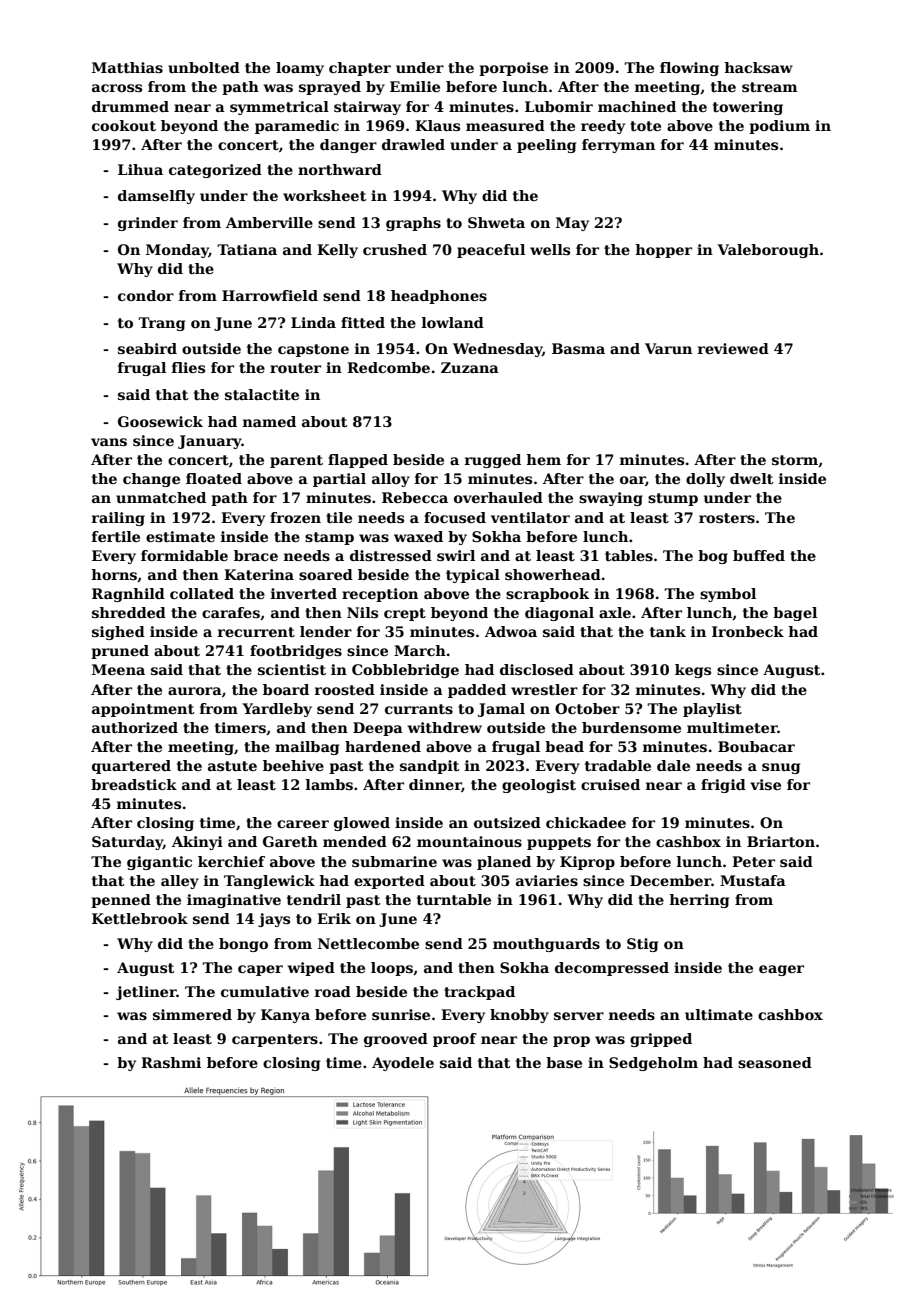  Describe the element at coordinates (758, 67) in the screenshot. I see `hacksaw` at that location.
